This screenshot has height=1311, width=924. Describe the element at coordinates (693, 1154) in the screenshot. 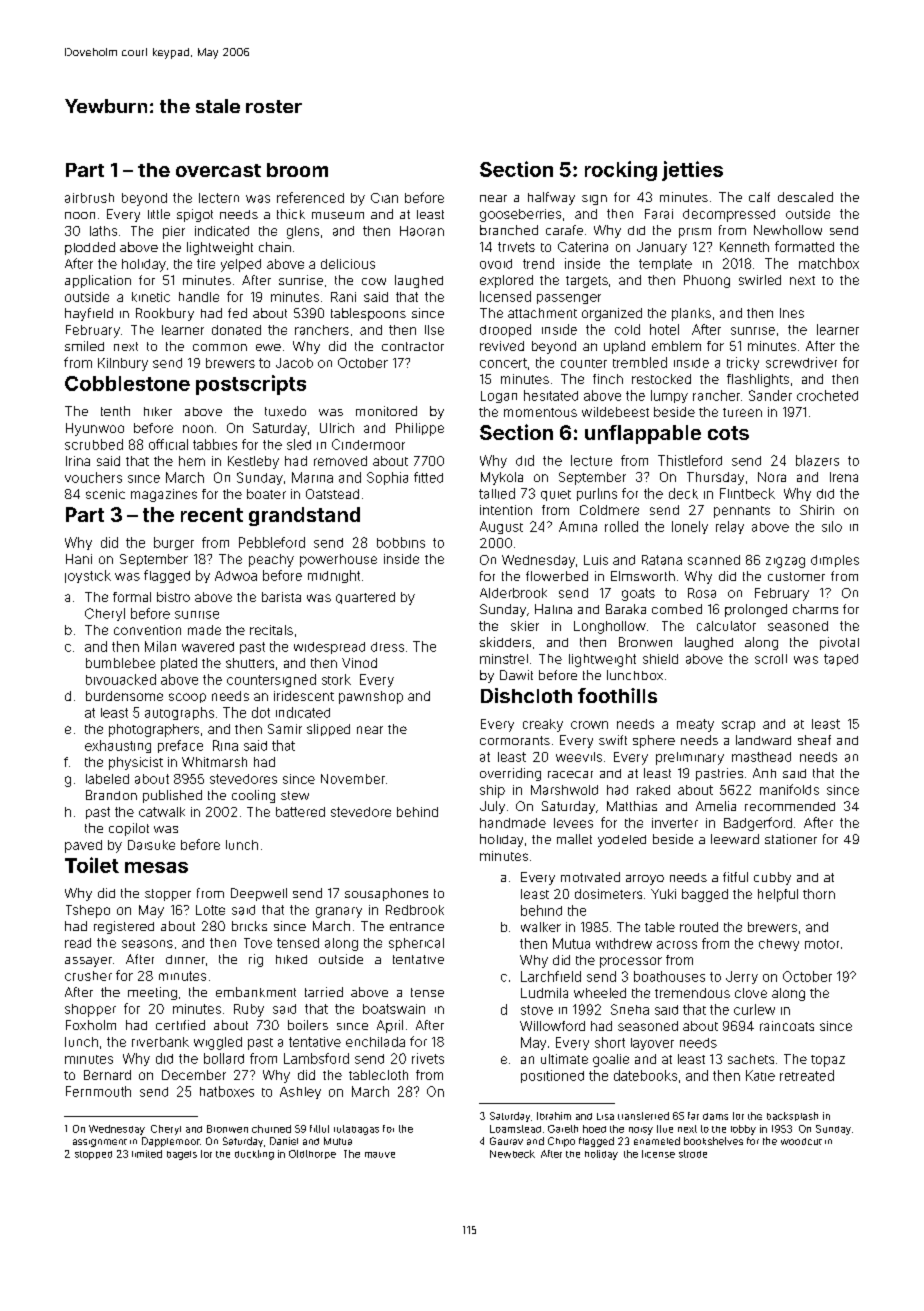

I see `strode` at that location.
